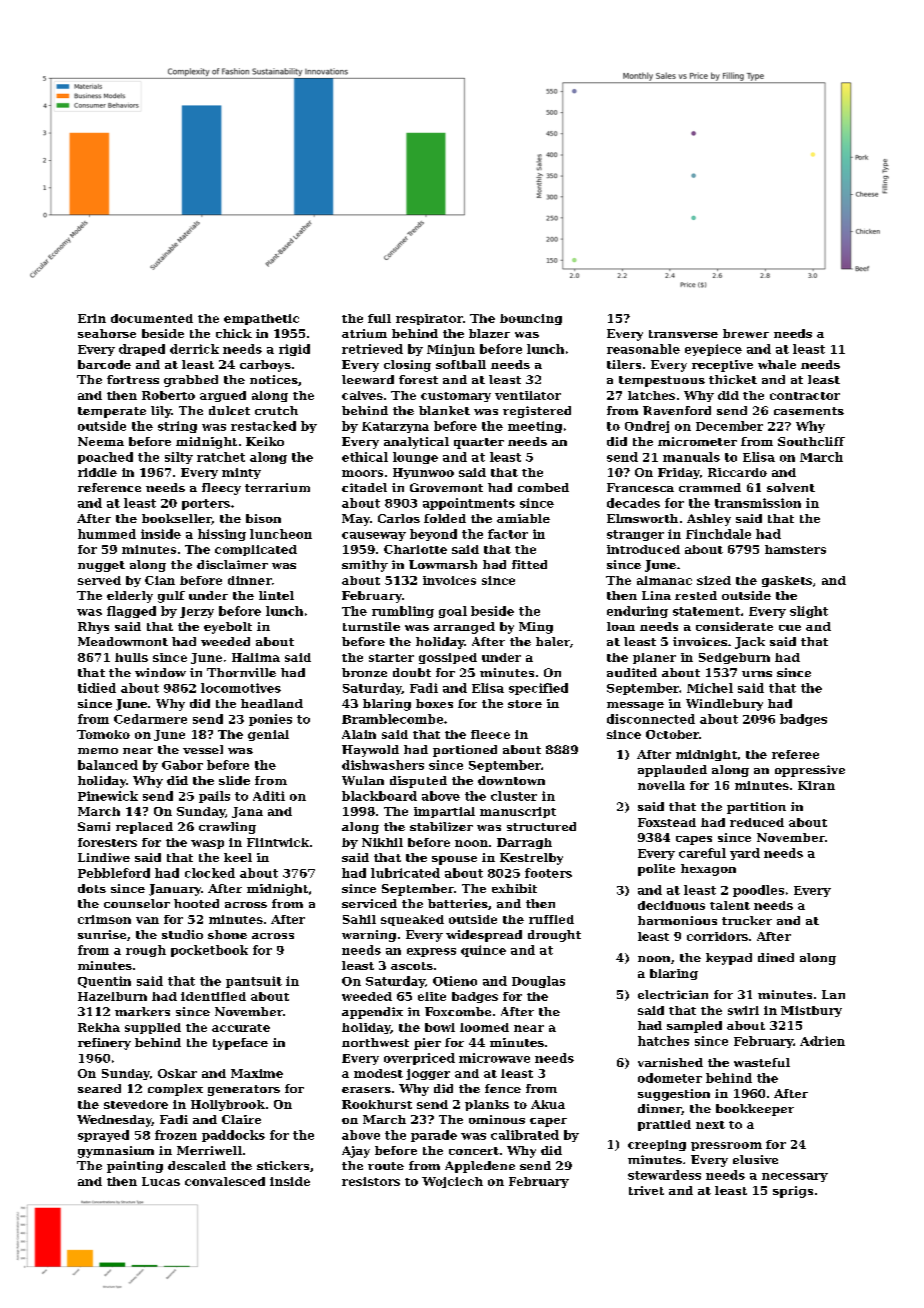 The width and height of the page is (924, 1308). I want to click on referee, so click(795, 754).
